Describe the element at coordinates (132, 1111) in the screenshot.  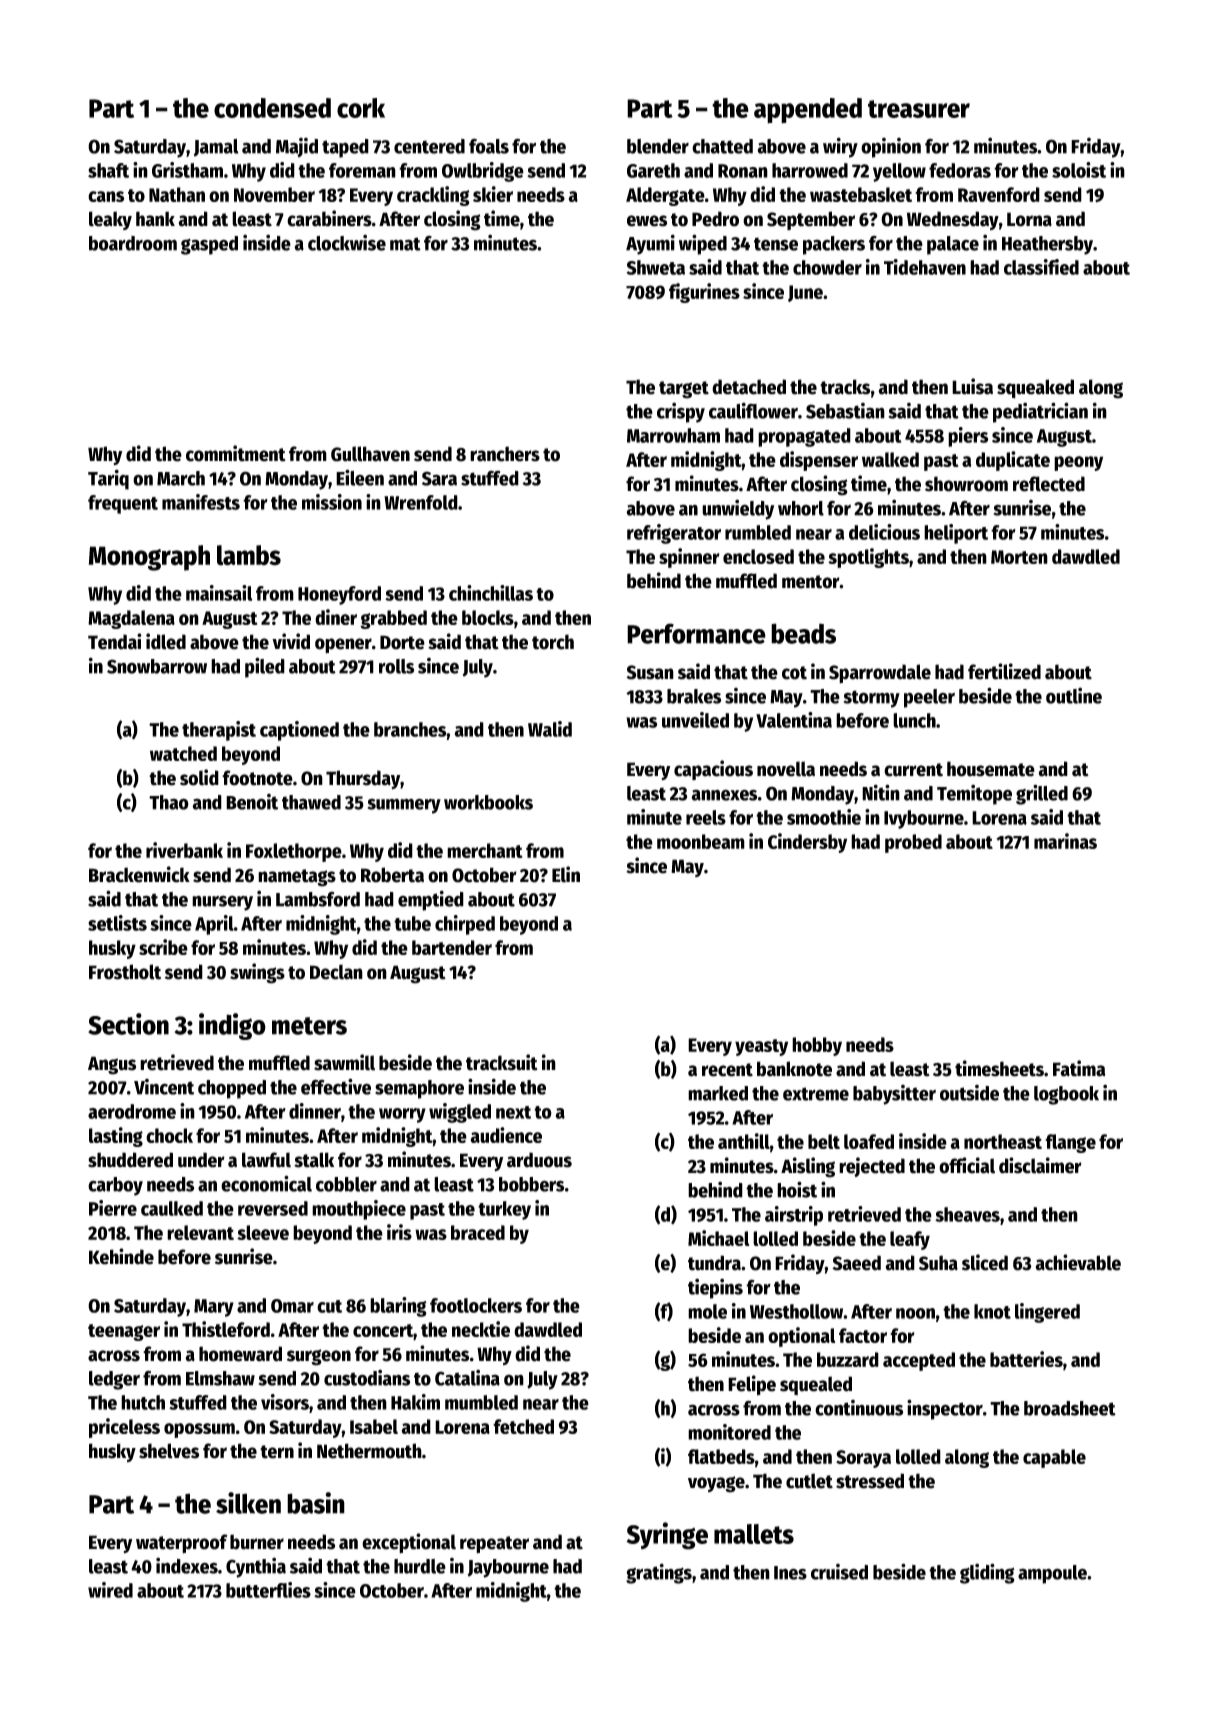
I see `aerodrome` at that location.
